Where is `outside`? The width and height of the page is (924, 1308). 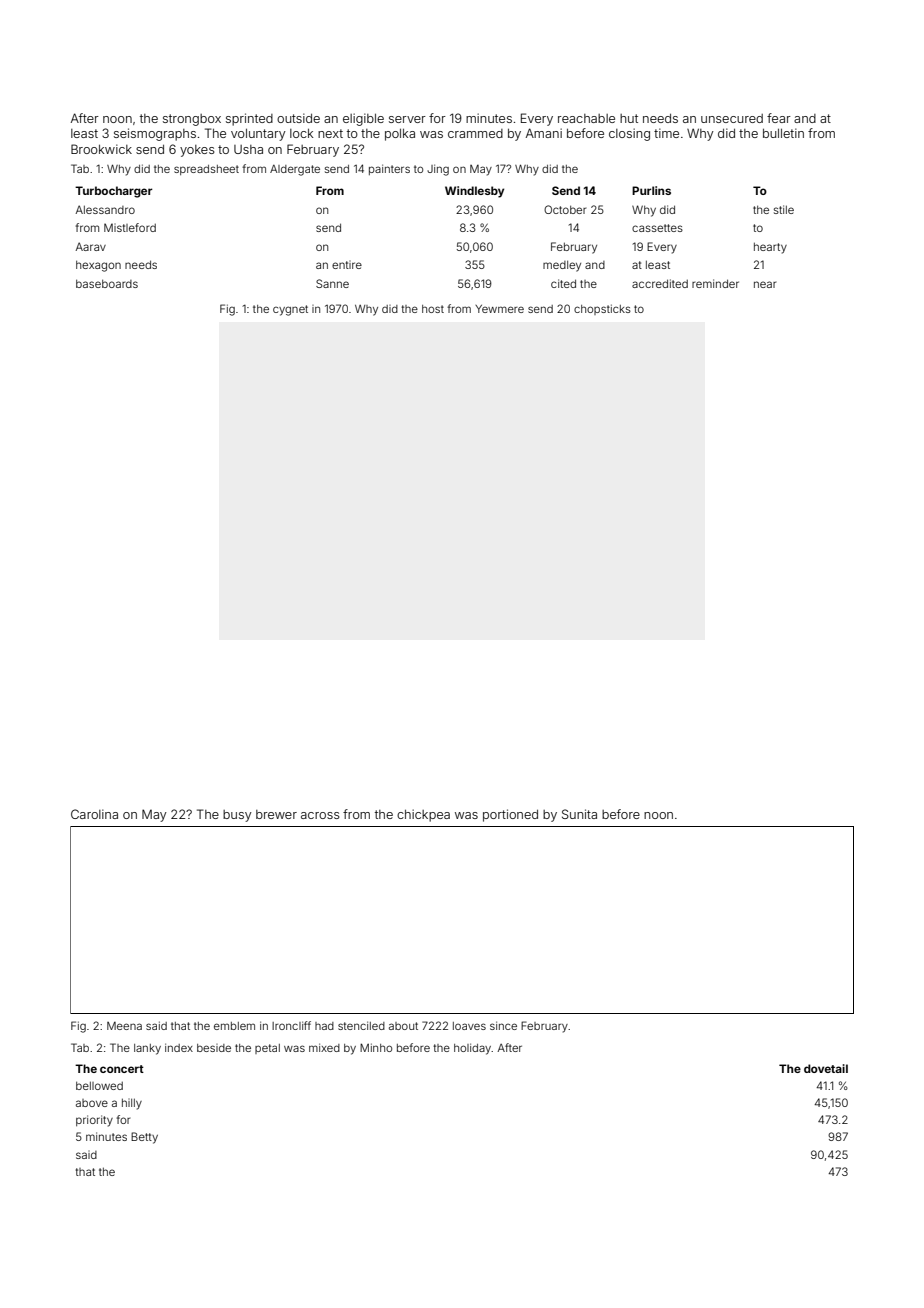
outside is located at coordinates (298, 118).
